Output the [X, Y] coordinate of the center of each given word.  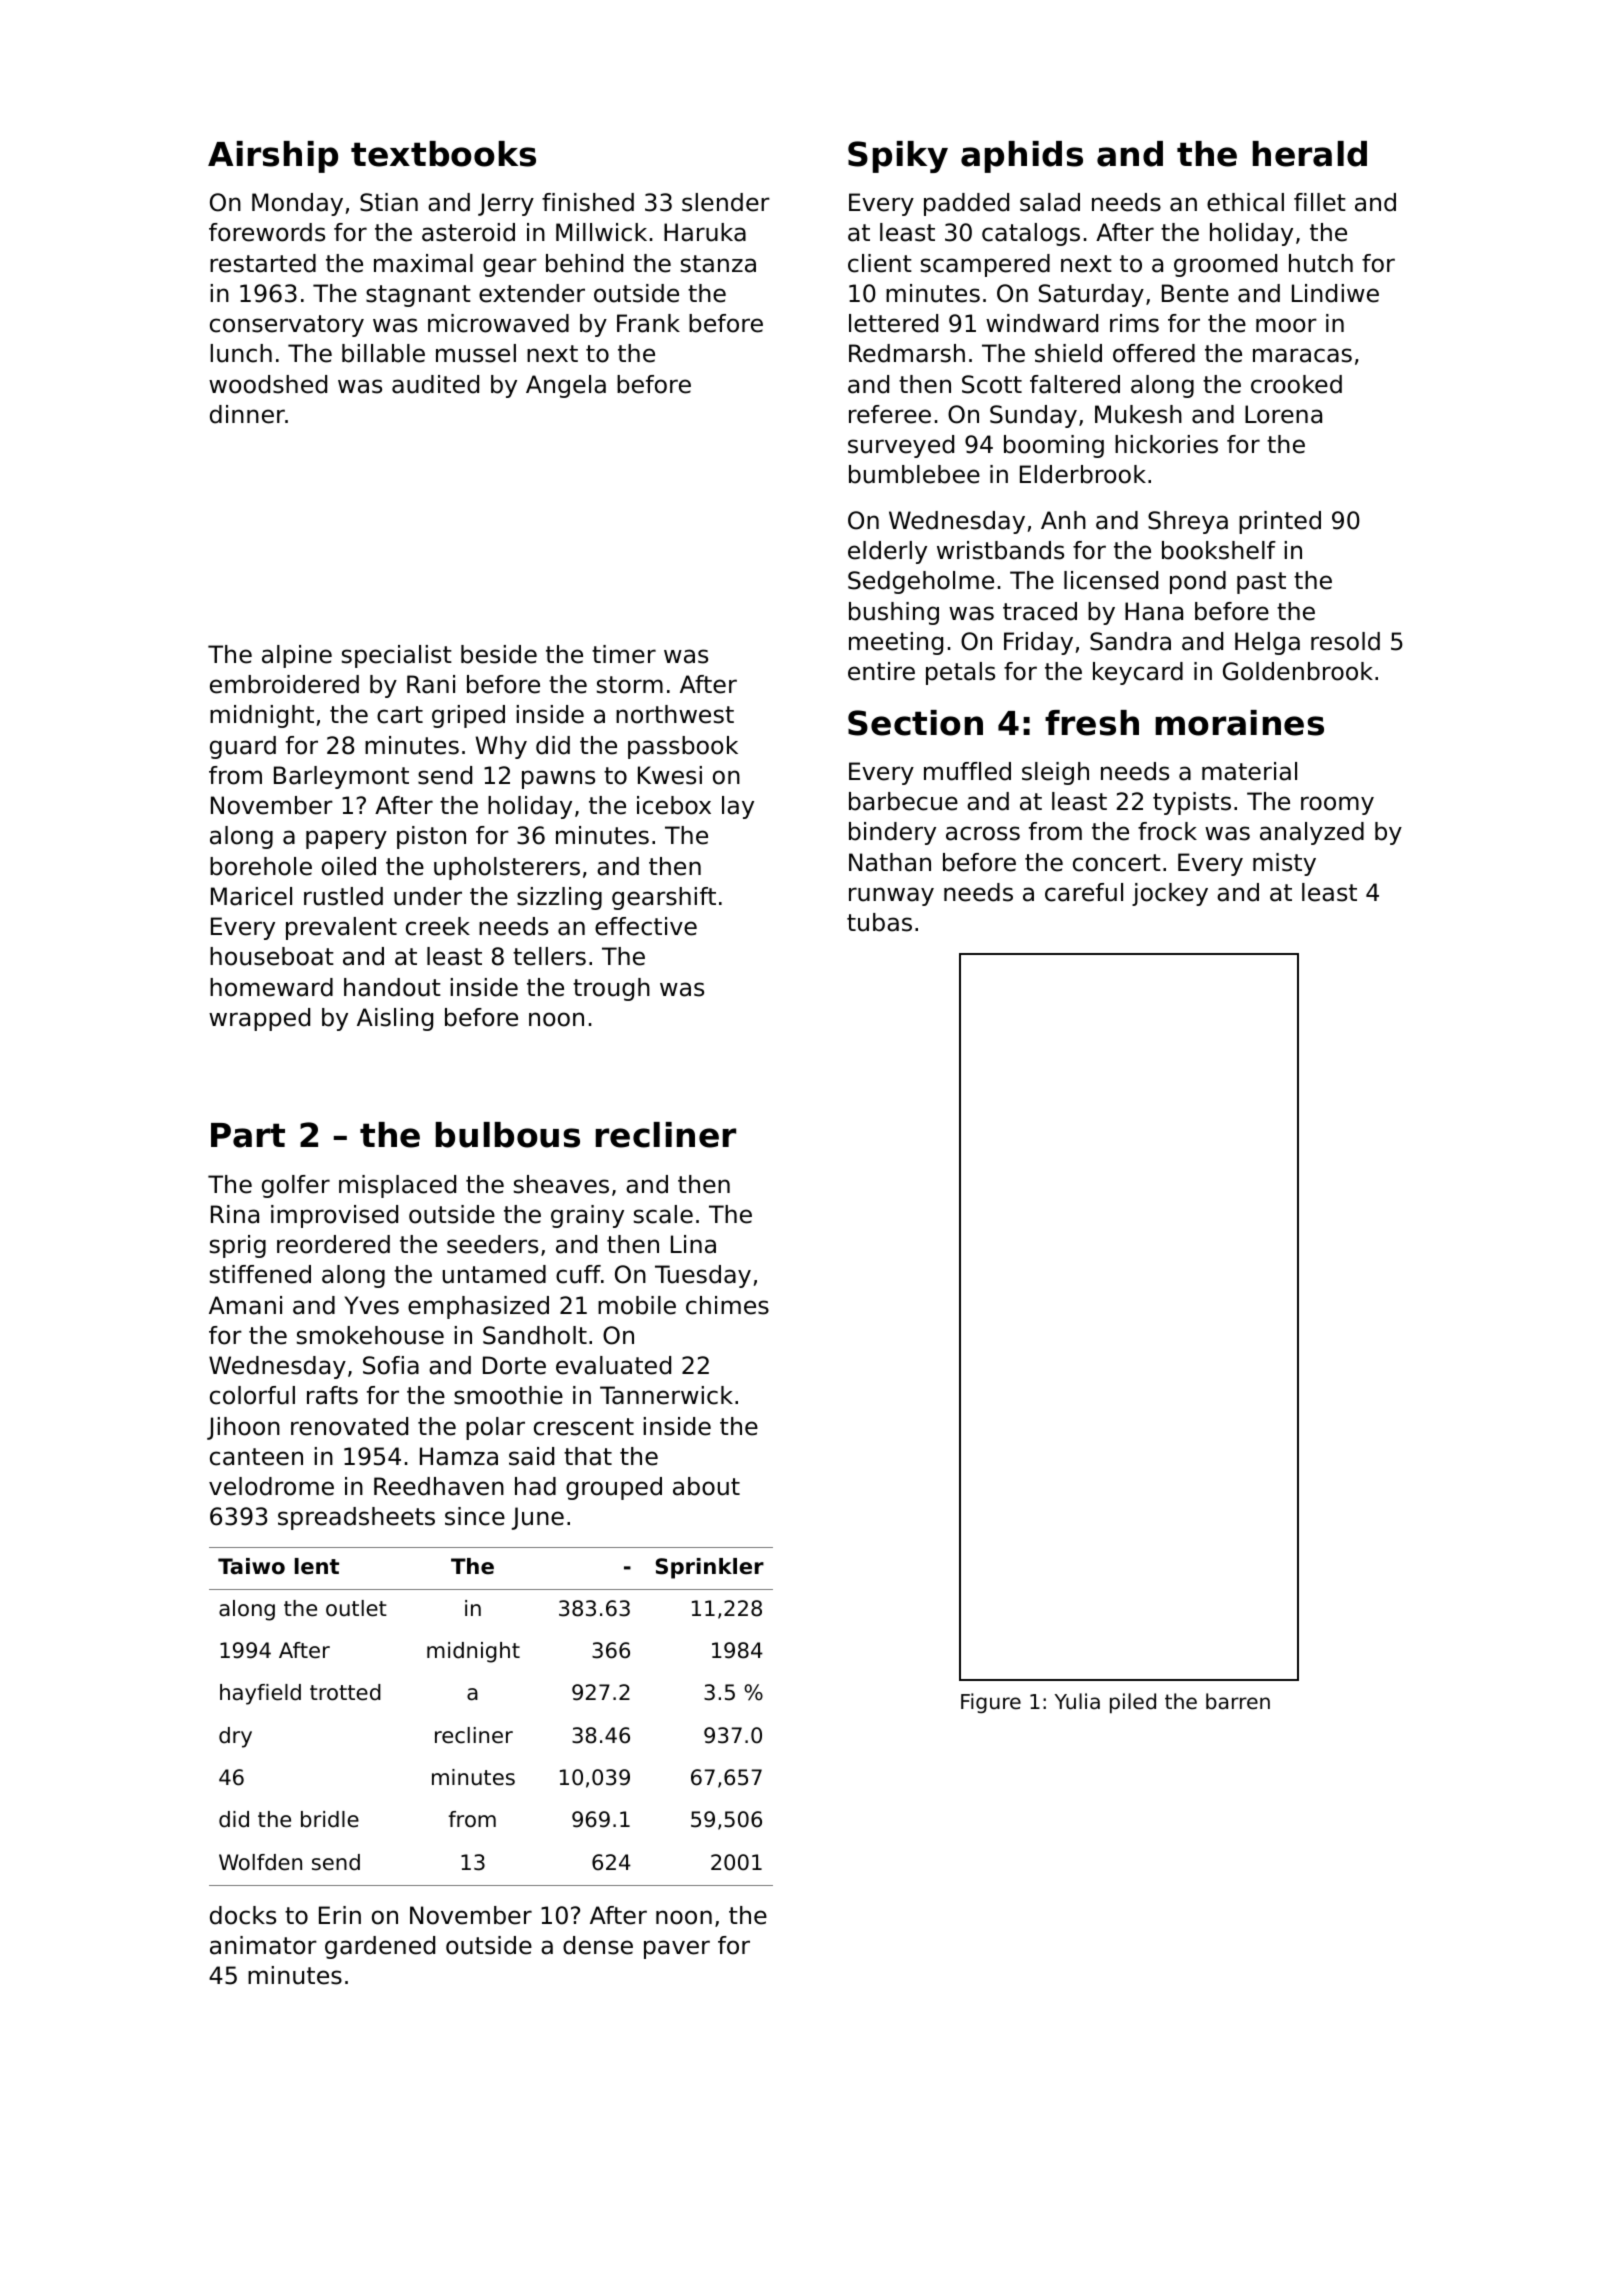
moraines [1239, 723]
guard [243, 747]
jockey [1170, 894]
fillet [1320, 202]
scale [663, 1214]
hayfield [260, 1694]
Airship [273, 157]
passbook [683, 747]
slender [726, 202]
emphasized [478, 1307]
